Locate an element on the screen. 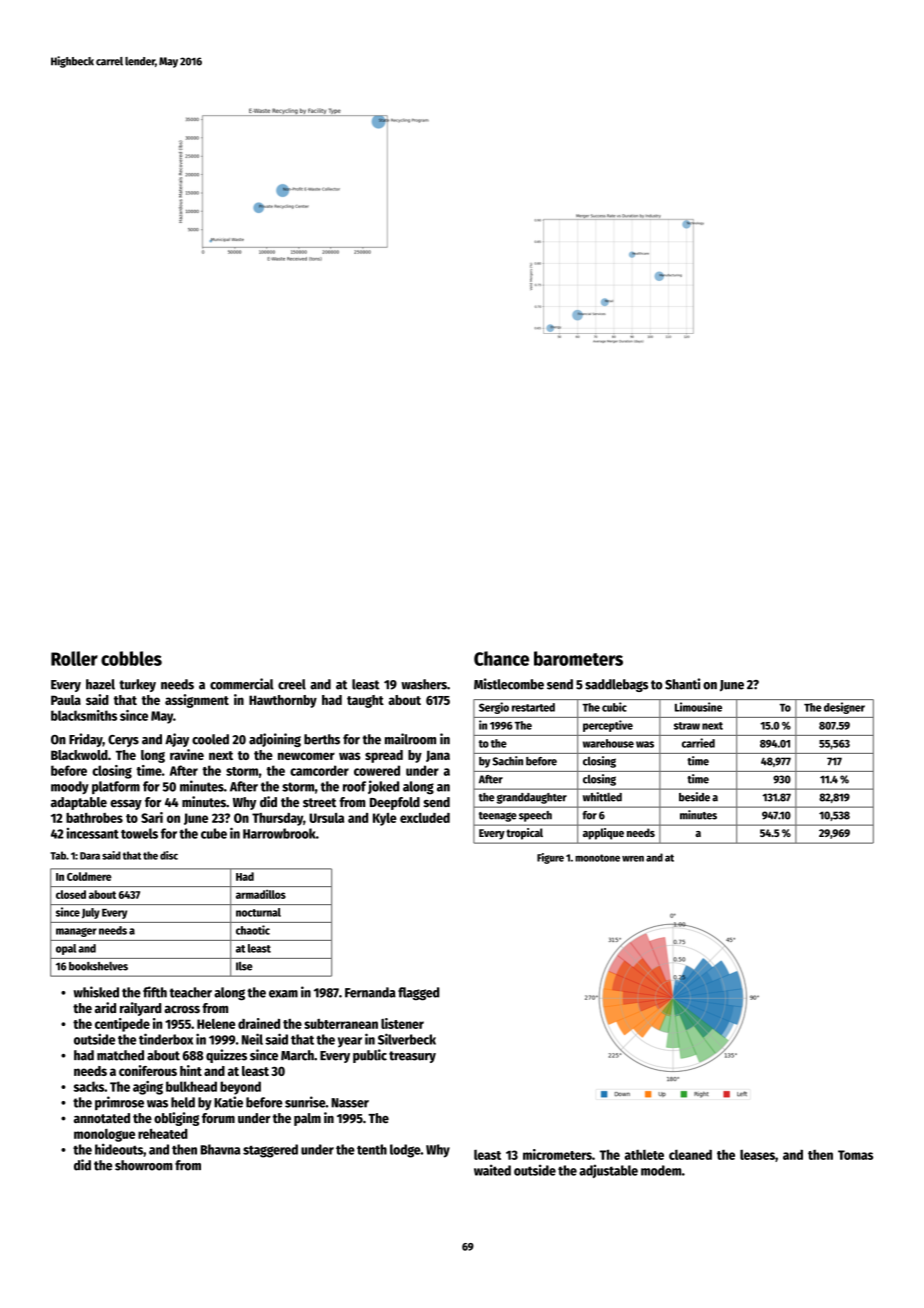 Image resolution: width=924 pixels, height=1308 pixels. Paula is located at coordinates (66, 700).
